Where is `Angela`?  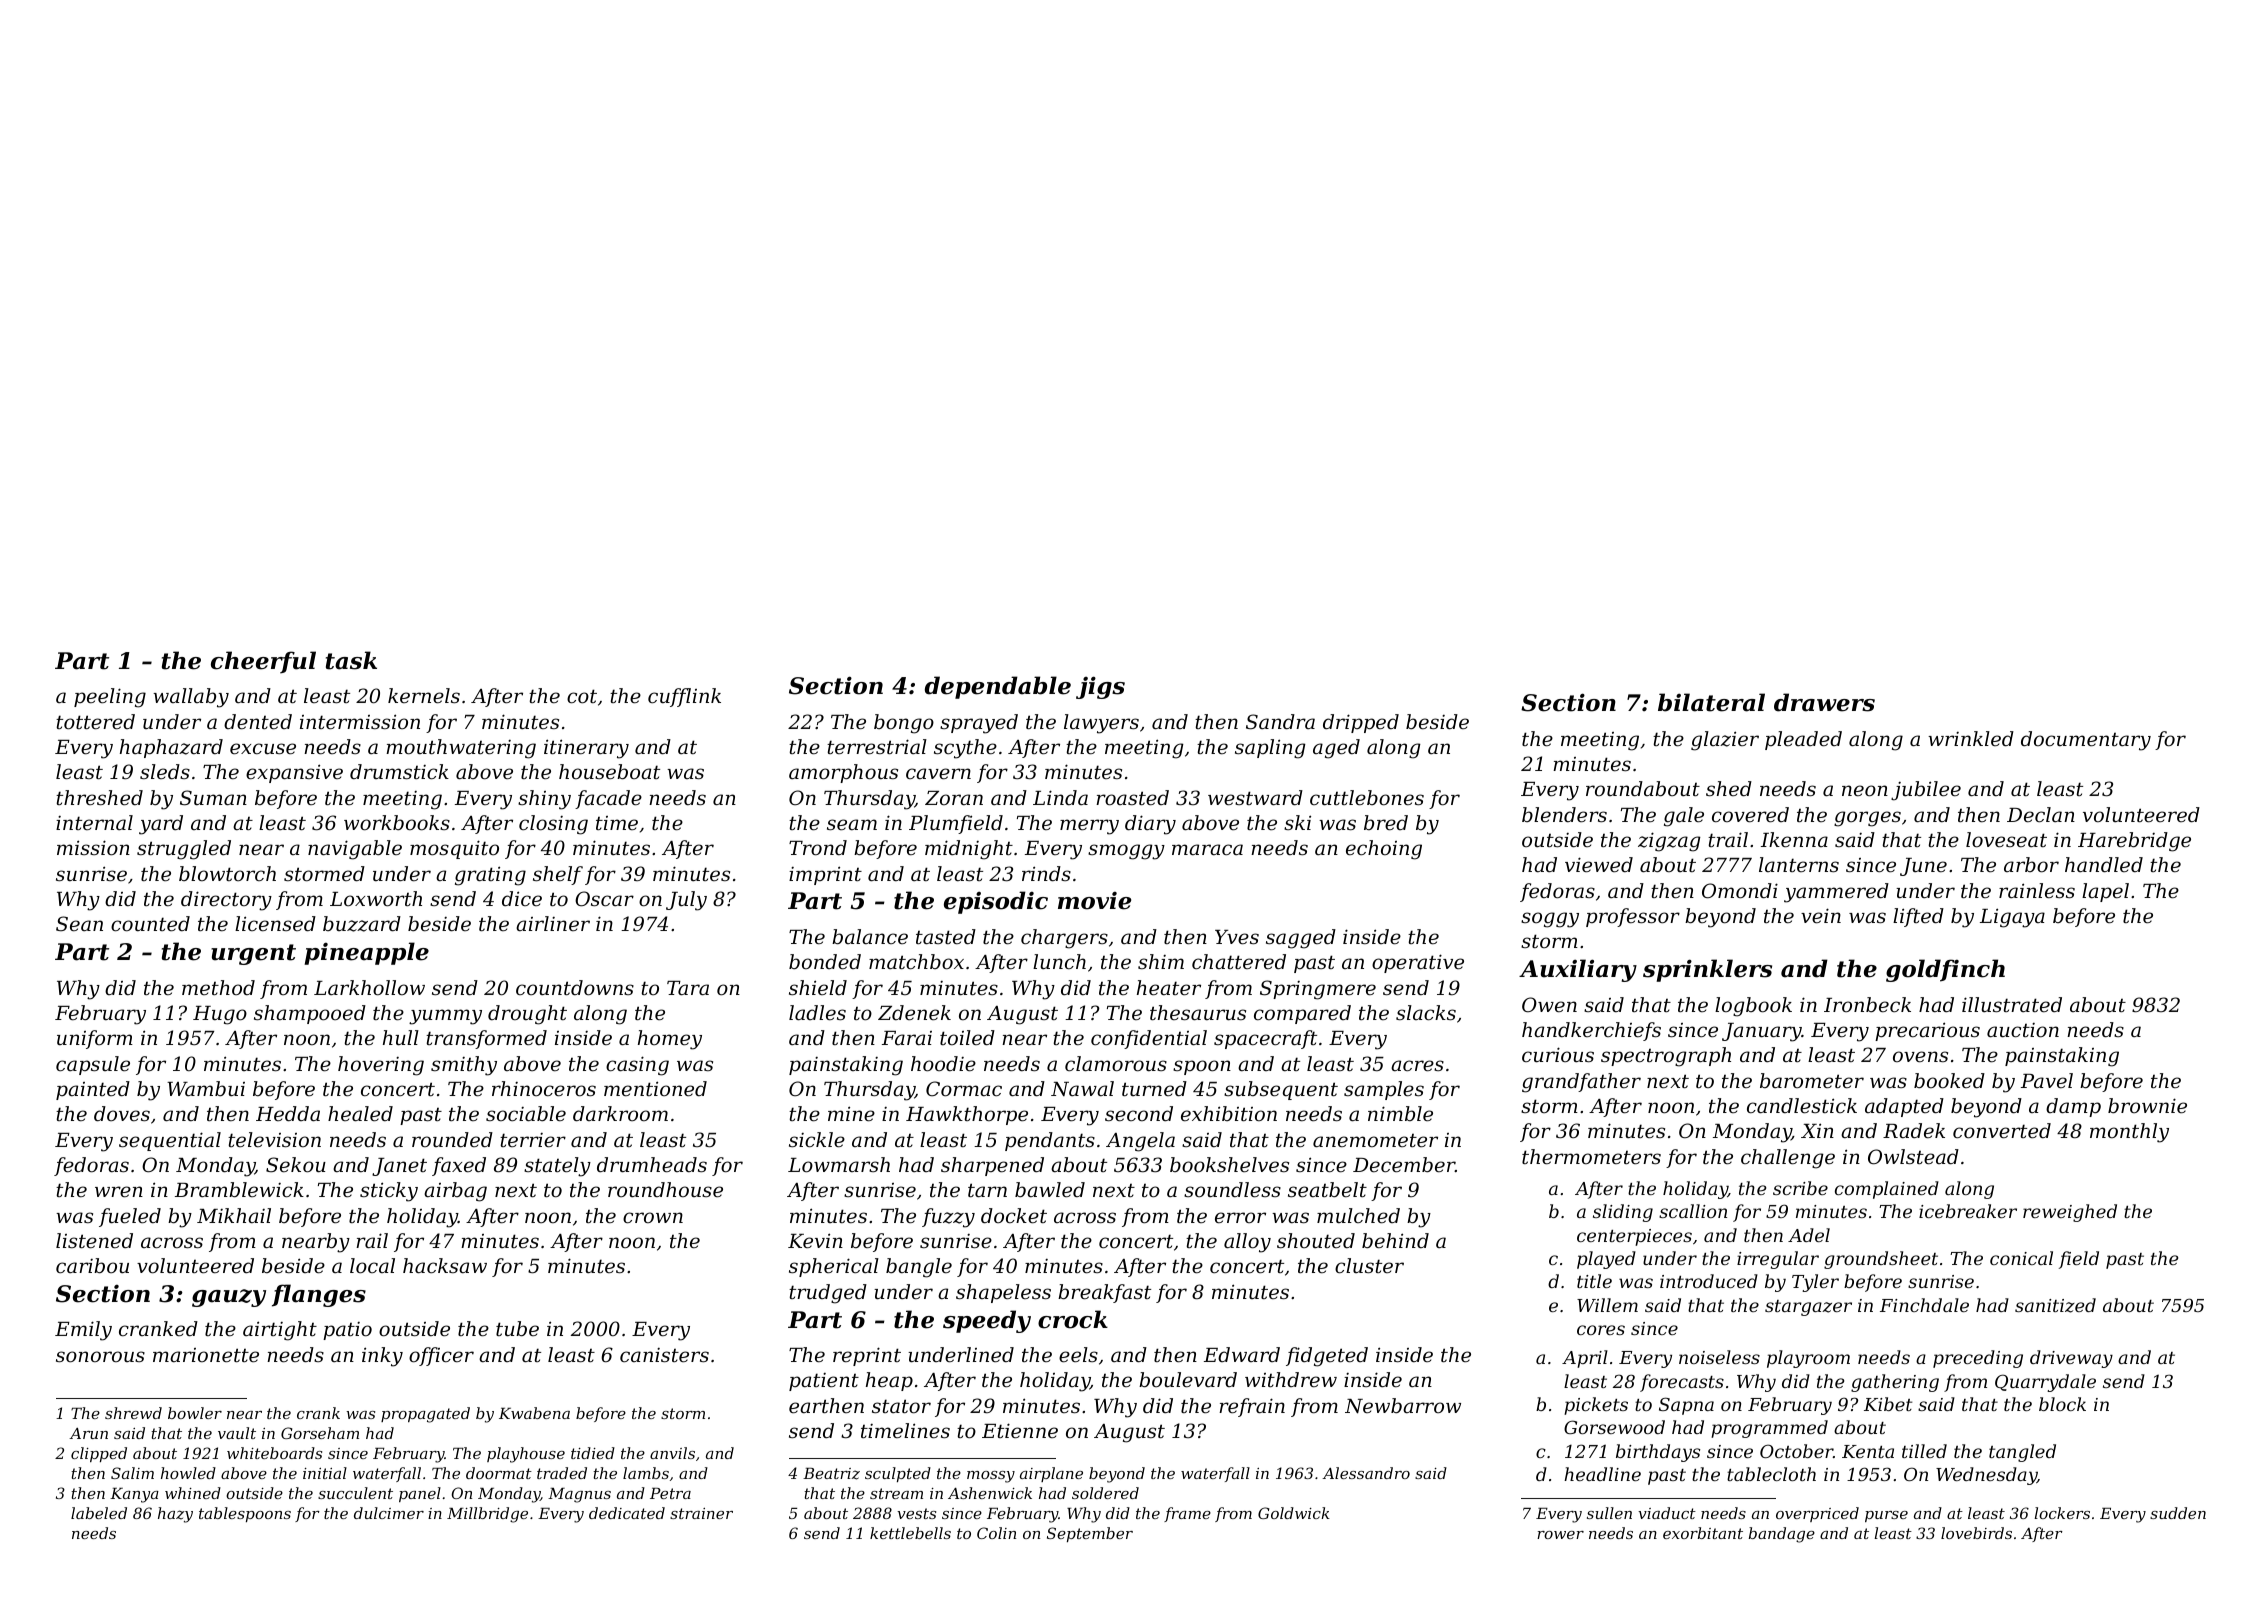 Angela is located at coordinates (1140, 1142).
